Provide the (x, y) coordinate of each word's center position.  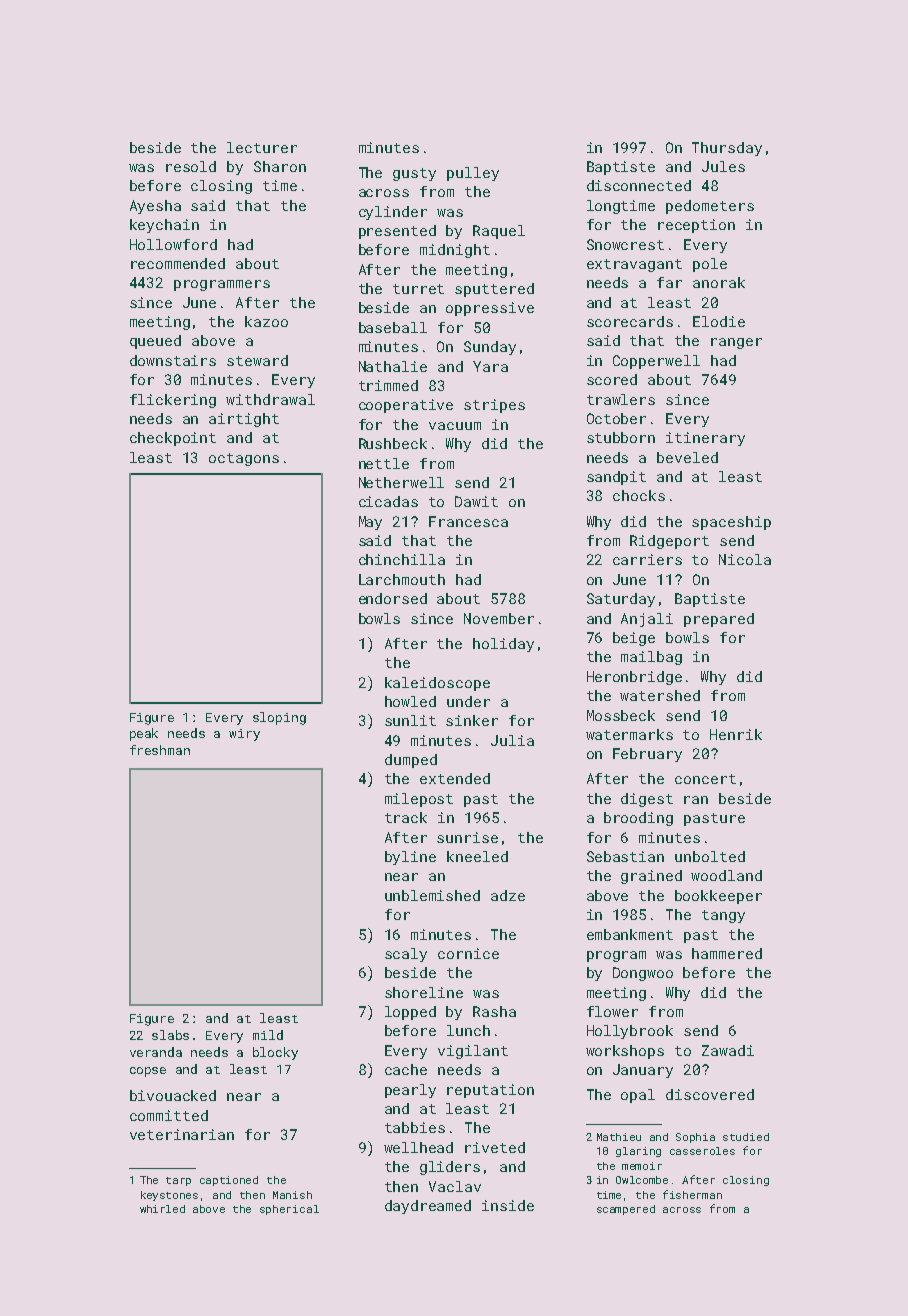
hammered (727, 953)
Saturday (621, 600)
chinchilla (402, 559)
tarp (178, 1181)
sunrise (467, 837)
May (370, 523)
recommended (178, 263)
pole (710, 265)
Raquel (499, 232)
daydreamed (428, 1207)
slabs (170, 1035)
